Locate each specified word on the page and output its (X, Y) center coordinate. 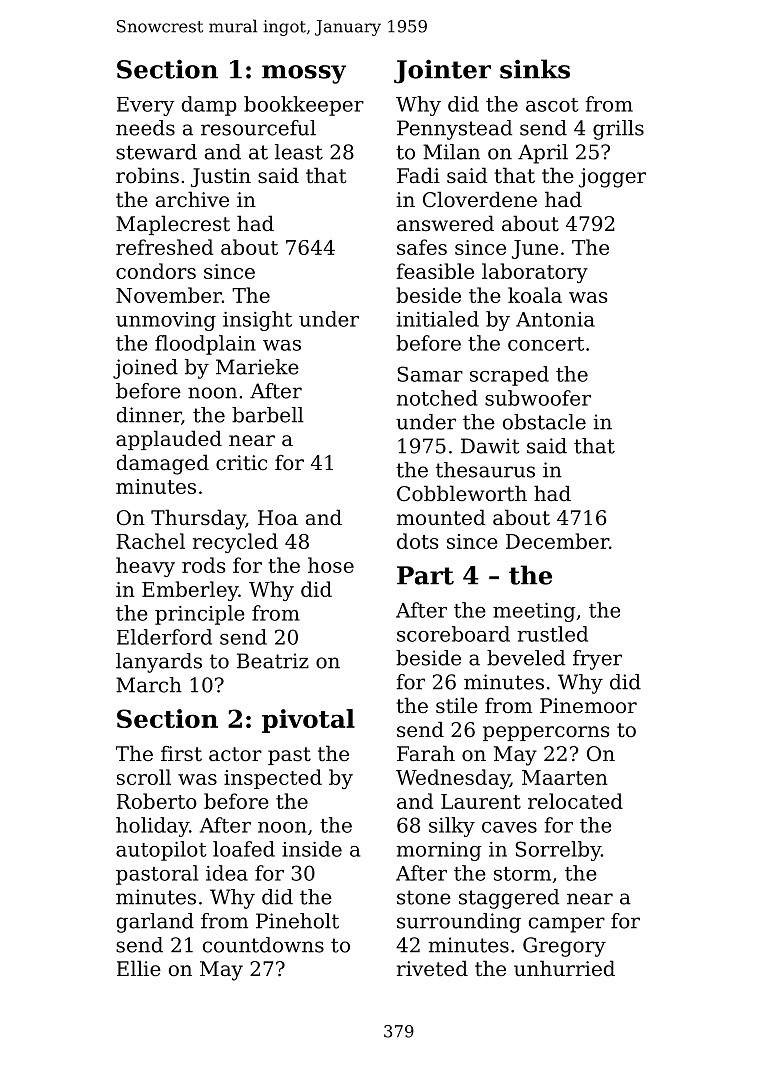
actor (235, 754)
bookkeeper (304, 106)
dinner (149, 415)
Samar (430, 374)
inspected (273, 779)
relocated (575, 801)
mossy (304, 74)
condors (156, 271)
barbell (268, 415)
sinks (535, 69)
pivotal (308, 721)
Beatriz (273, 661)
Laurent (481, 801)
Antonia (555, 319)
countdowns (263, 945)
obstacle (544, 422)
